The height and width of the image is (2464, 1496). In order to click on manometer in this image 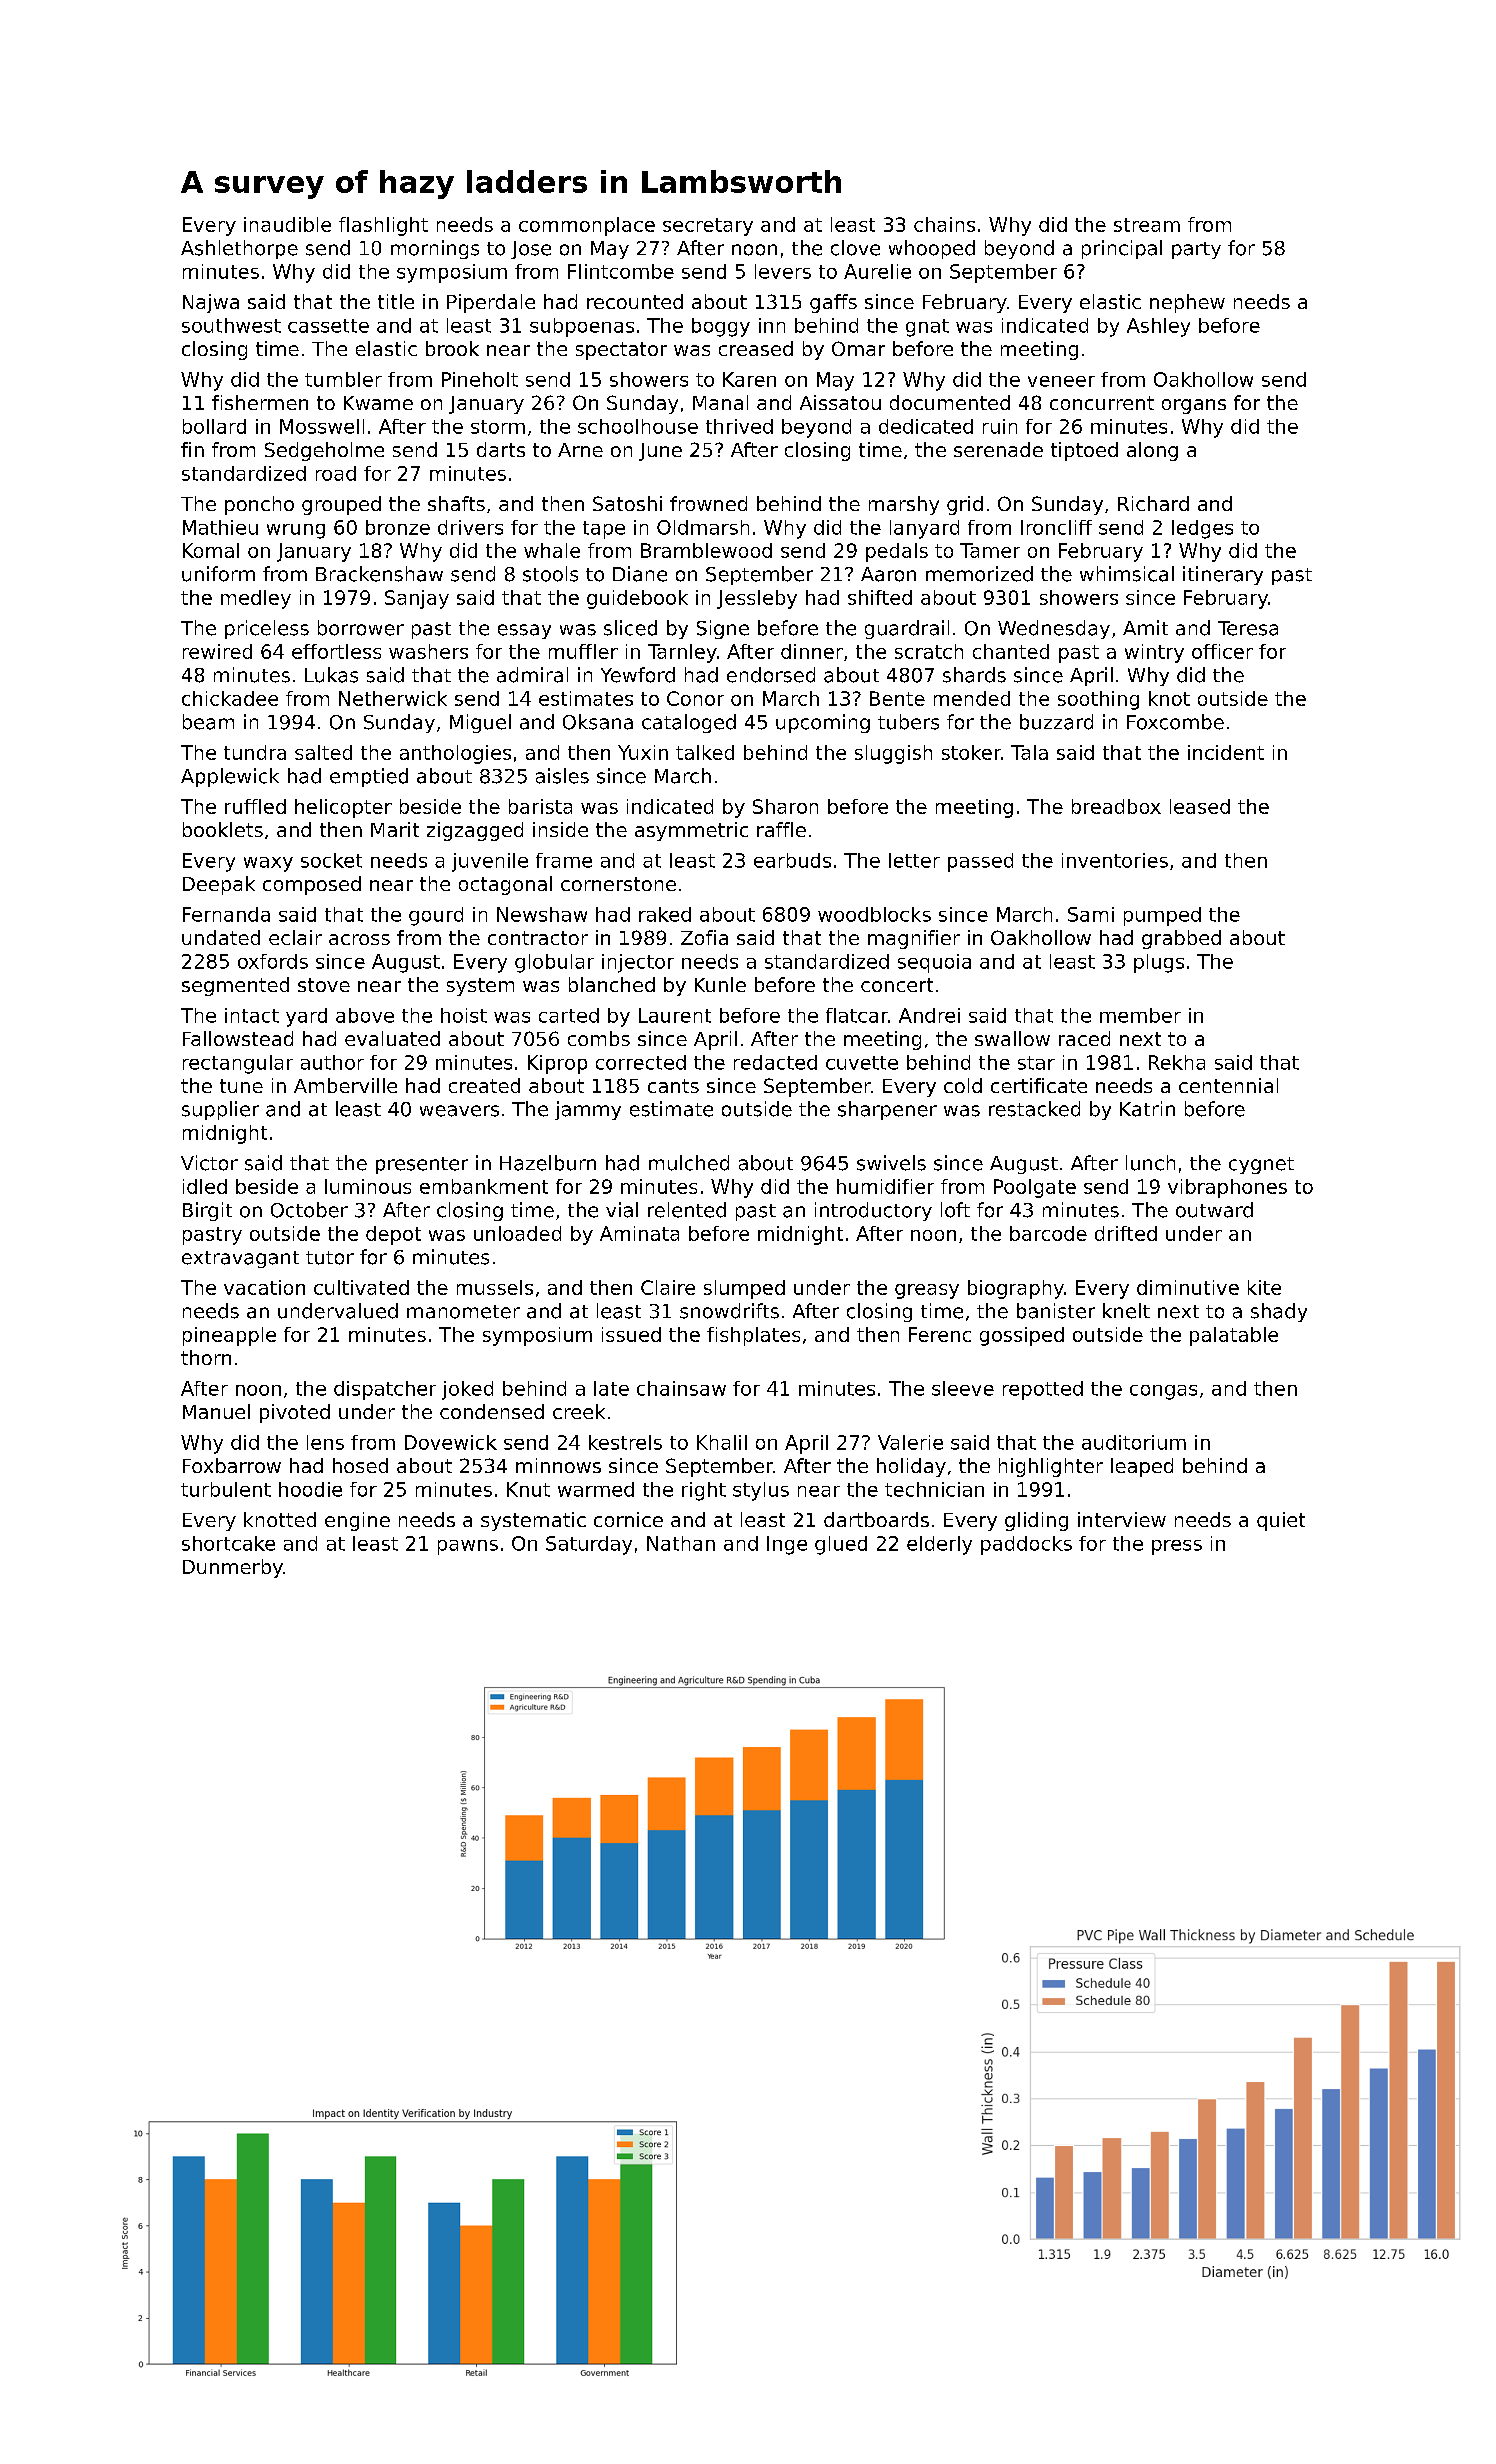, I will do `click(463, 1312)`.
